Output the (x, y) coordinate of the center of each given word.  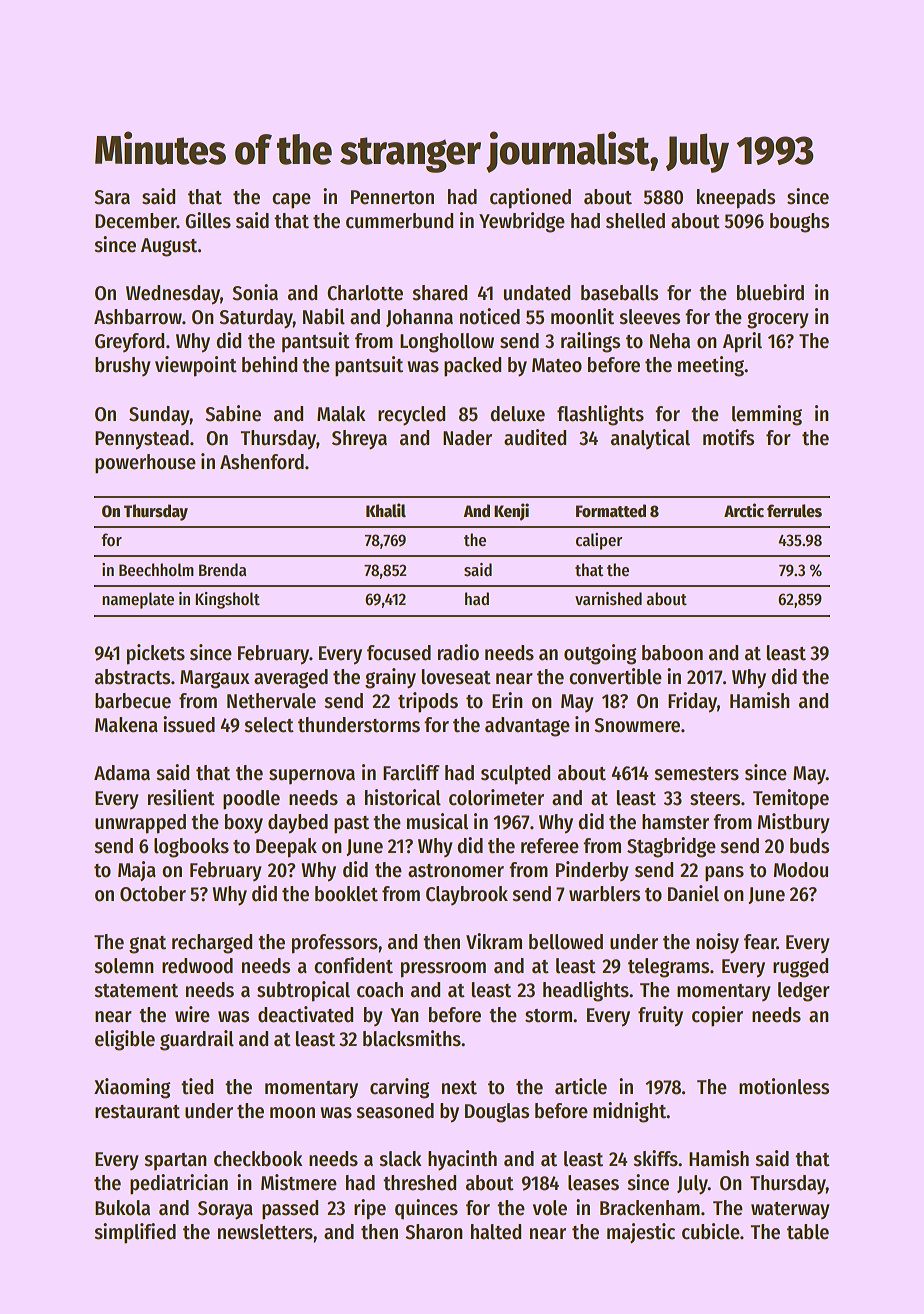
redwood (197, 966)
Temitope (791, 799)
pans (724, 874)
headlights (586, 991)
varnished (608, 599)
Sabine (233, 413)
